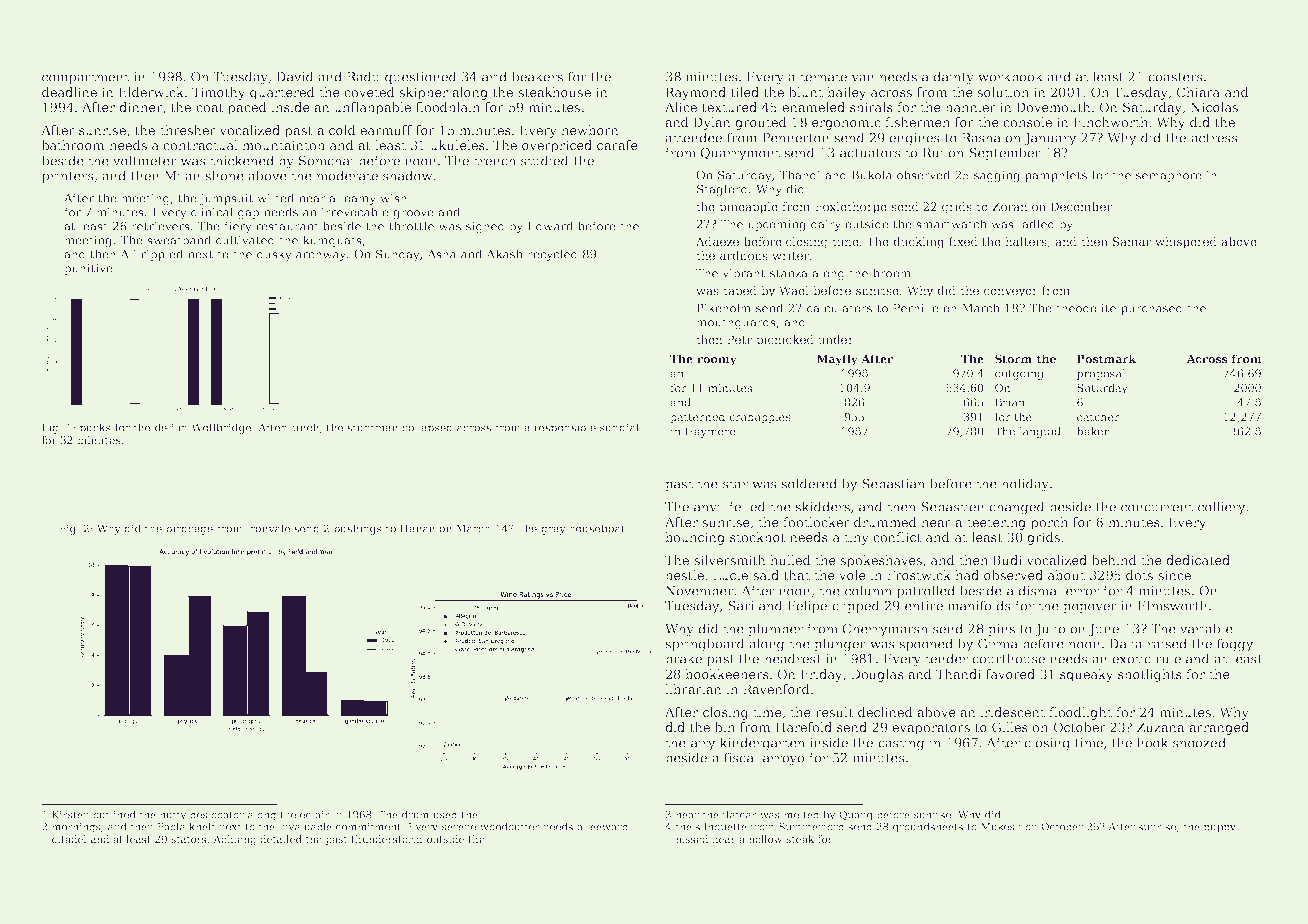  What do you see at coordinates (1114, 560) in the image?
I see `behind` at bounding box center [1114, 560].
